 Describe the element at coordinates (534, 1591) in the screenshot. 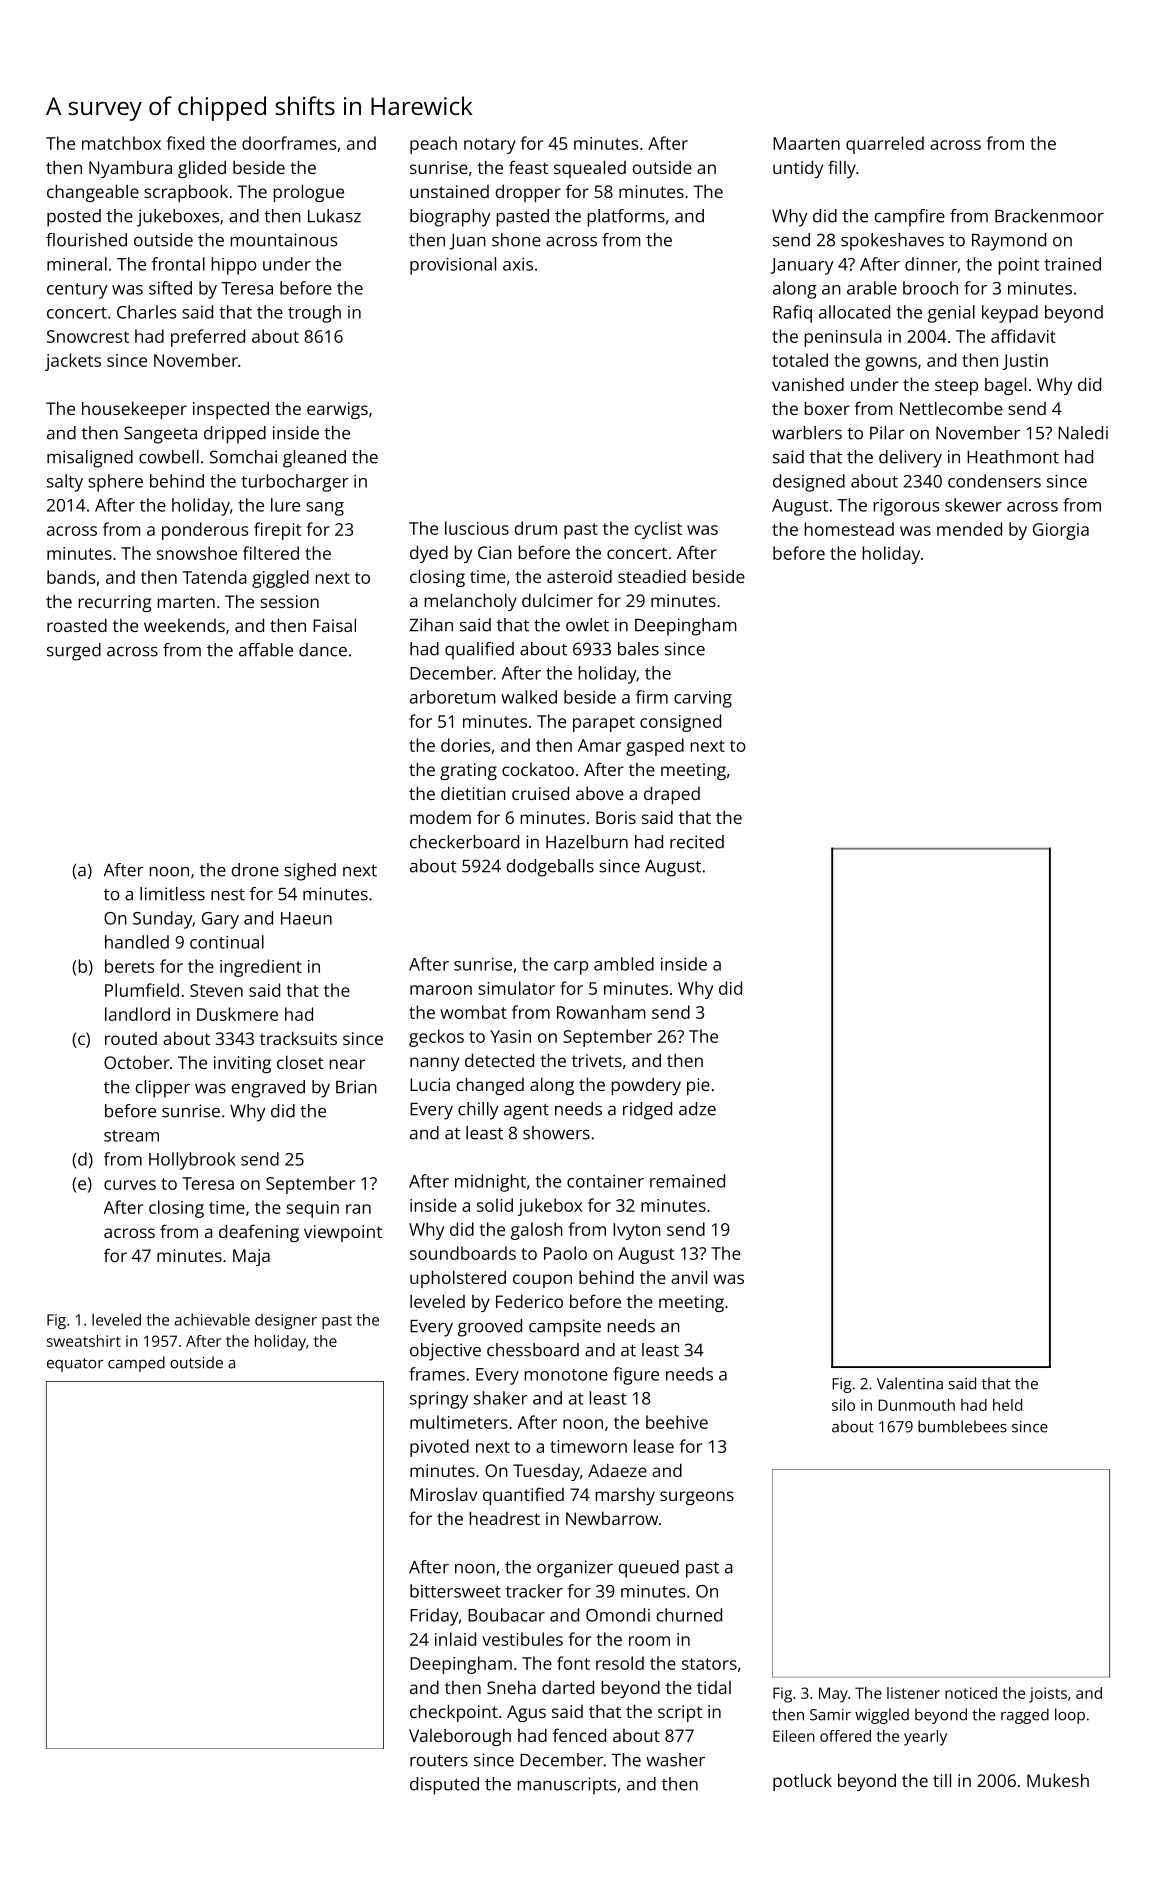

I see `tracker` at that location.
